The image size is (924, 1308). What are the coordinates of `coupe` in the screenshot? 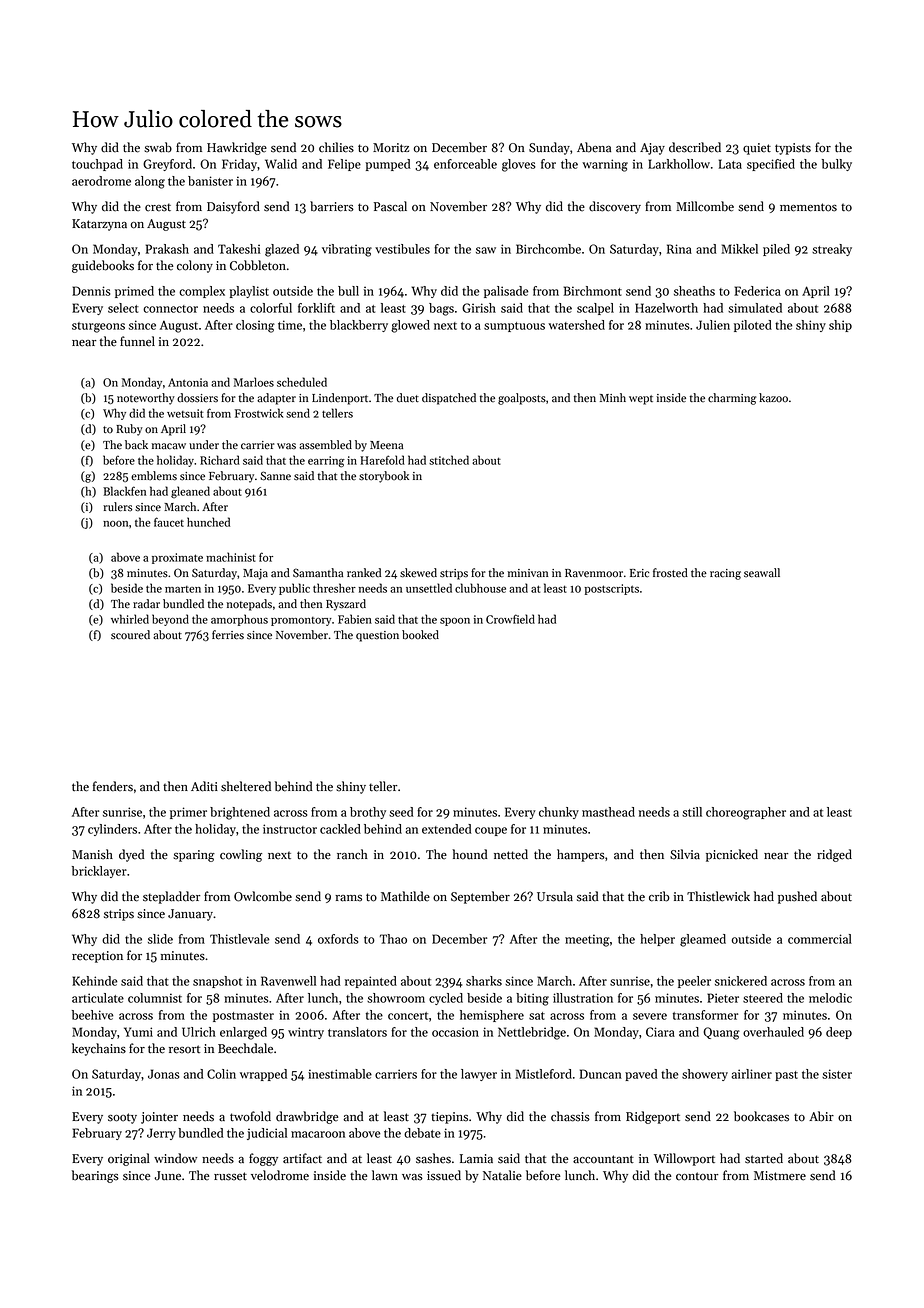 It's located at (491, 831).
